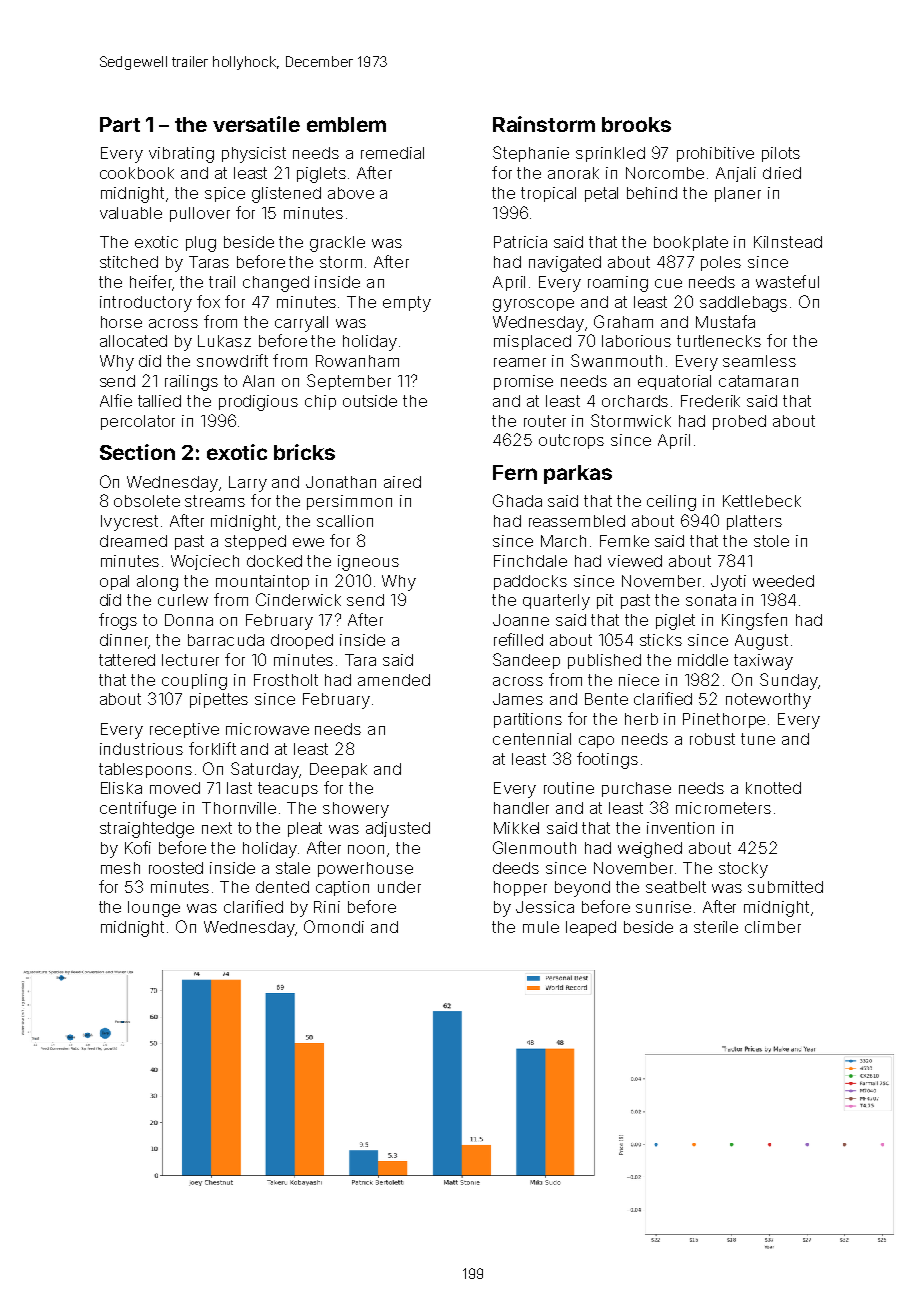 The height and width of the screenshot is (1311, 924). What do you see at coordinates (533, 305) in the screenshot?
I see `gyroscope` at bounding box center [533, 305].
